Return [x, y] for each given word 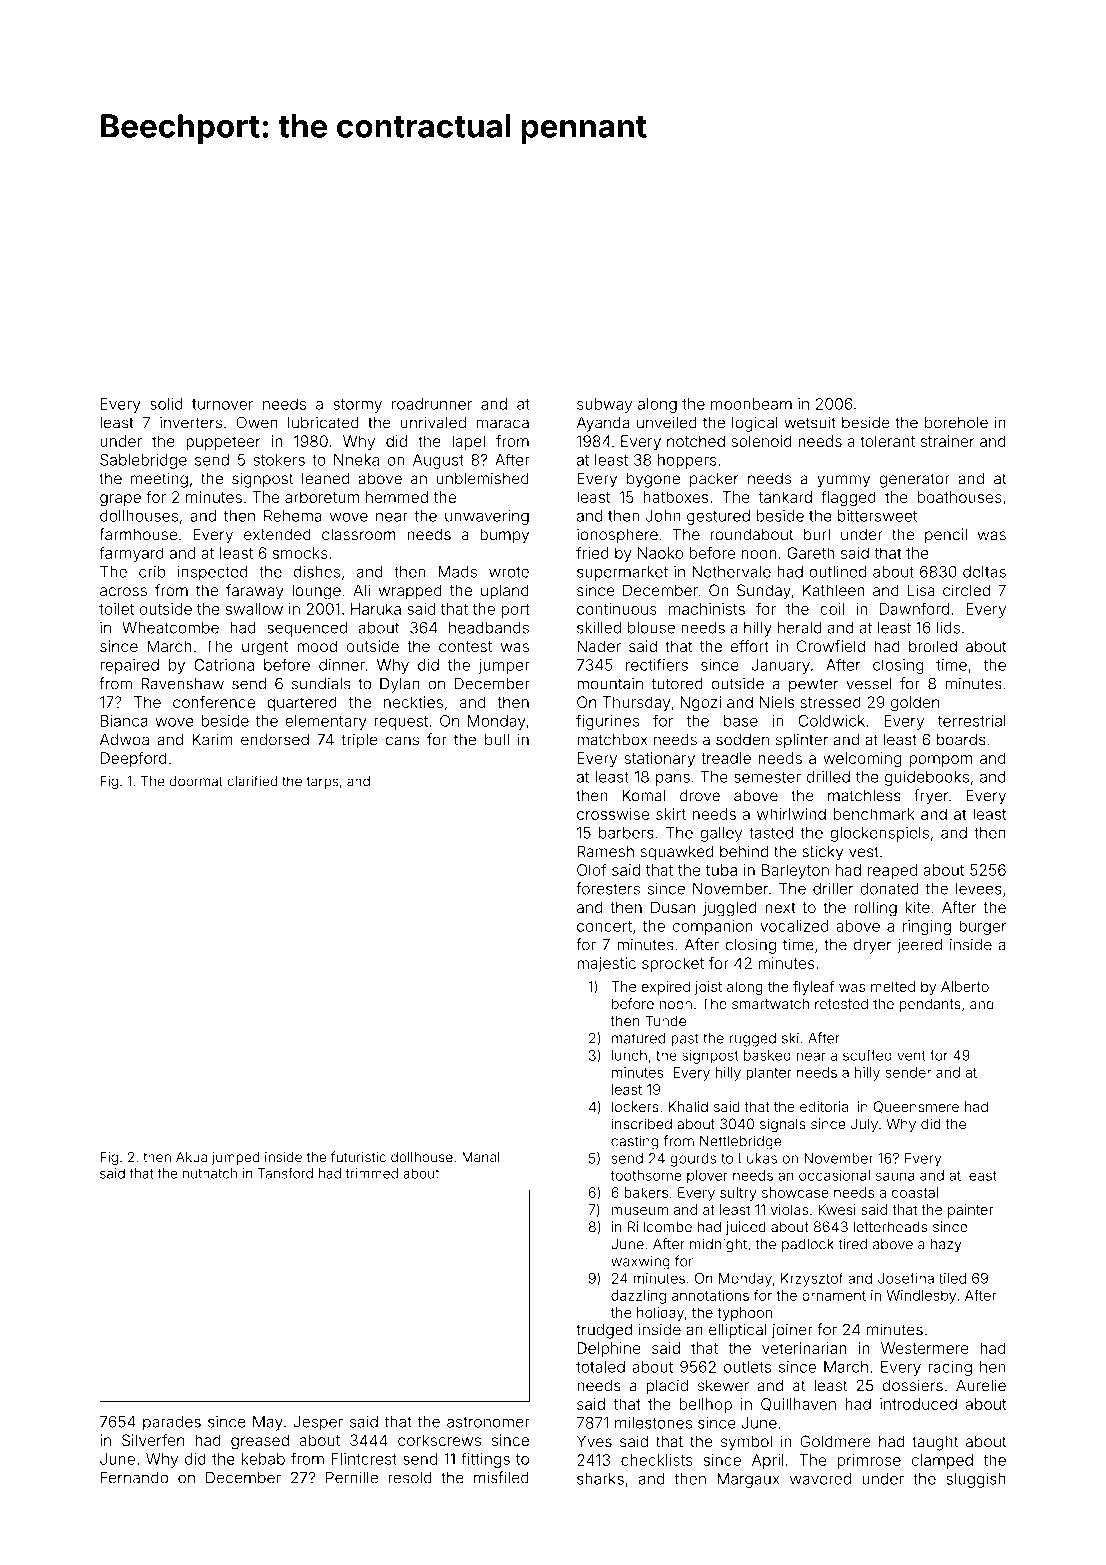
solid [166, 404]
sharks [600, 1479]
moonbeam [751, 404]
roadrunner [432, 404]
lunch [629, 1055]
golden [915, 704]
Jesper [318, 1423]
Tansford [285, 1173]
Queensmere [916, 1107]
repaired [129, 666]
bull [497, 740]
